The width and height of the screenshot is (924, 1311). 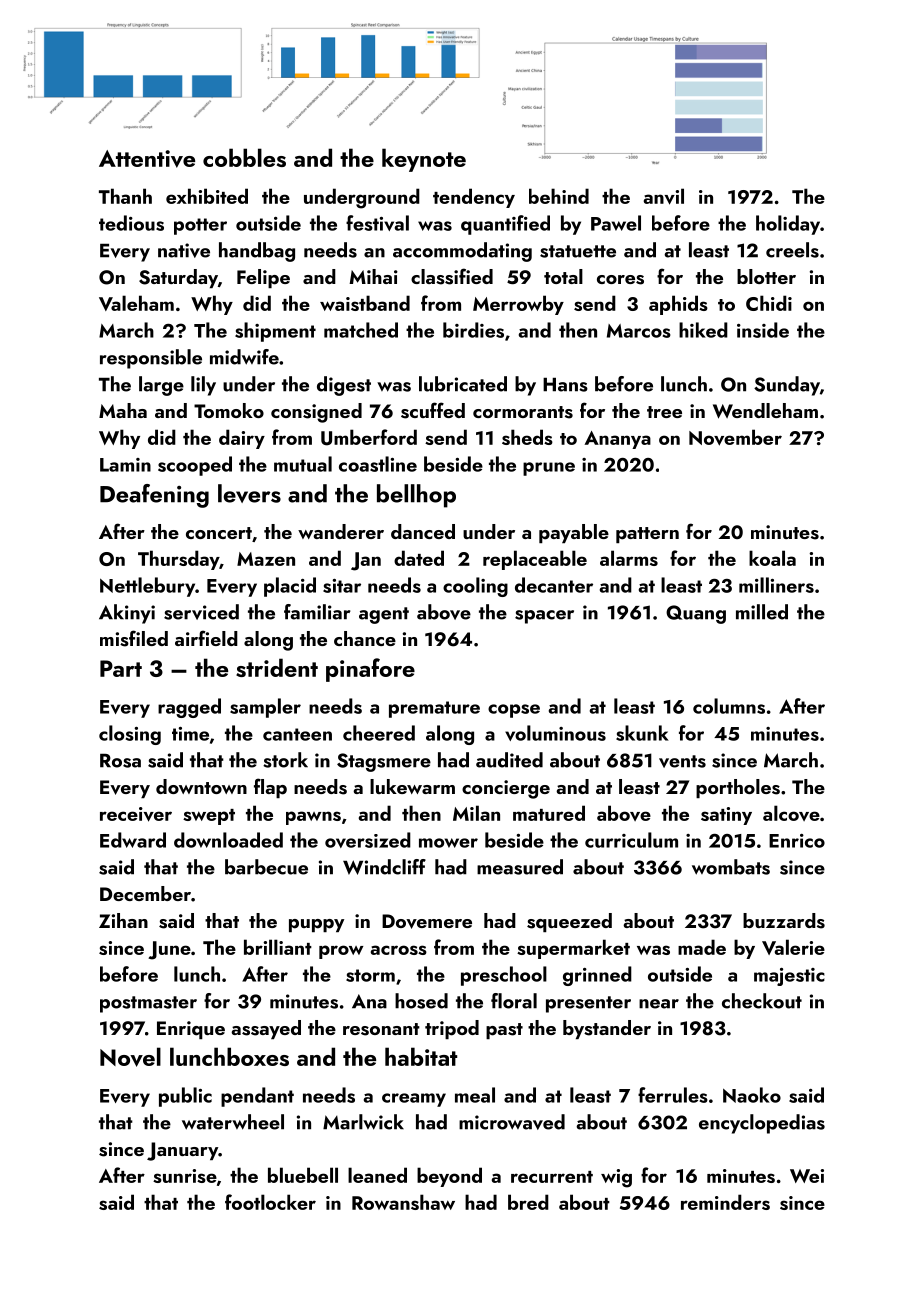 I want to click on Ananya, so click(x=618, y=440).
